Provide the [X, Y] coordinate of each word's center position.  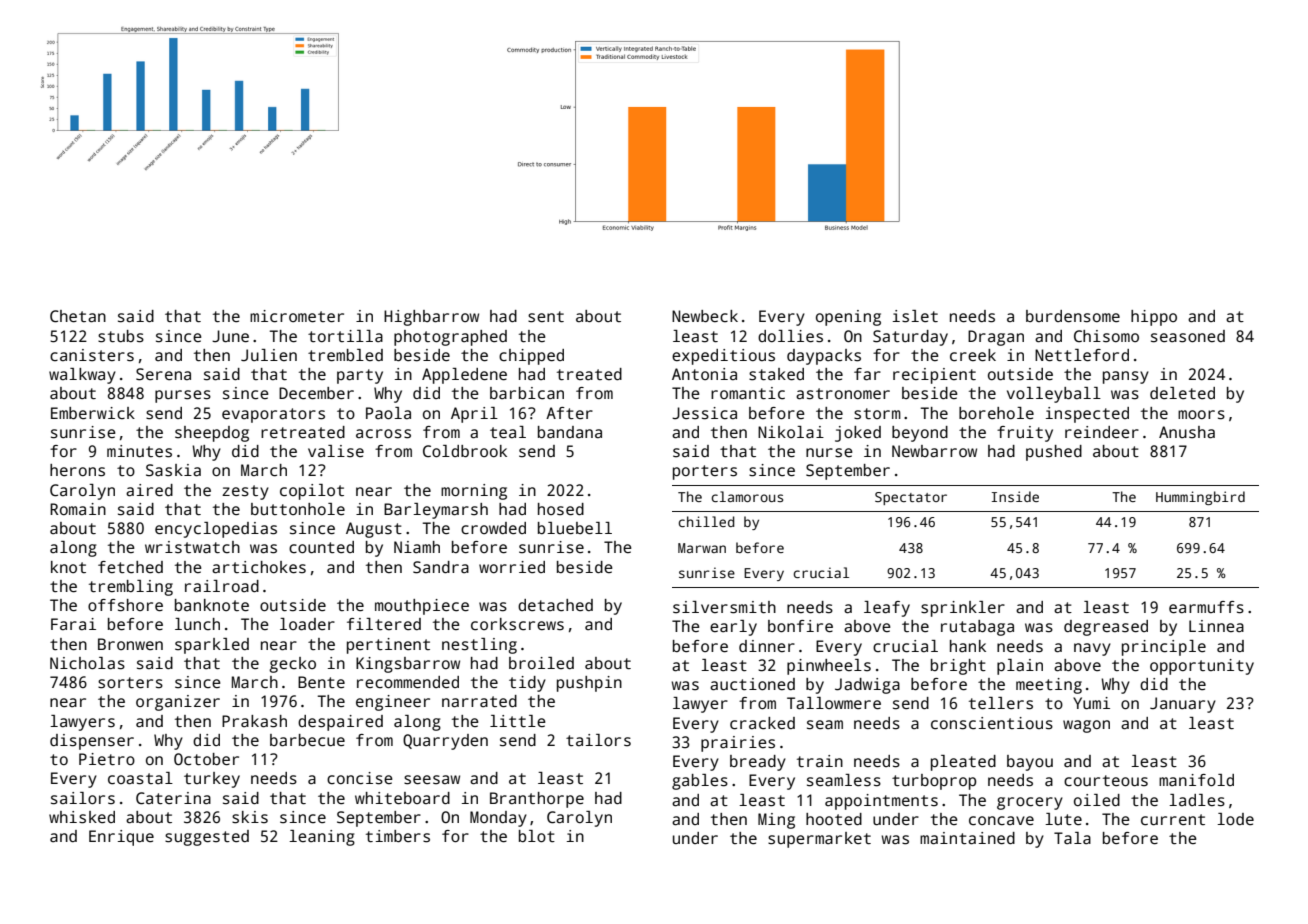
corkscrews [517, 624]
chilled [706, 521]
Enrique [121, 838]
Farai [73, 624]
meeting [1049, 686]
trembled [345, 355]
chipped [531, 357]
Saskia [173, 470]
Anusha [1187, 432]
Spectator [911, 498]
